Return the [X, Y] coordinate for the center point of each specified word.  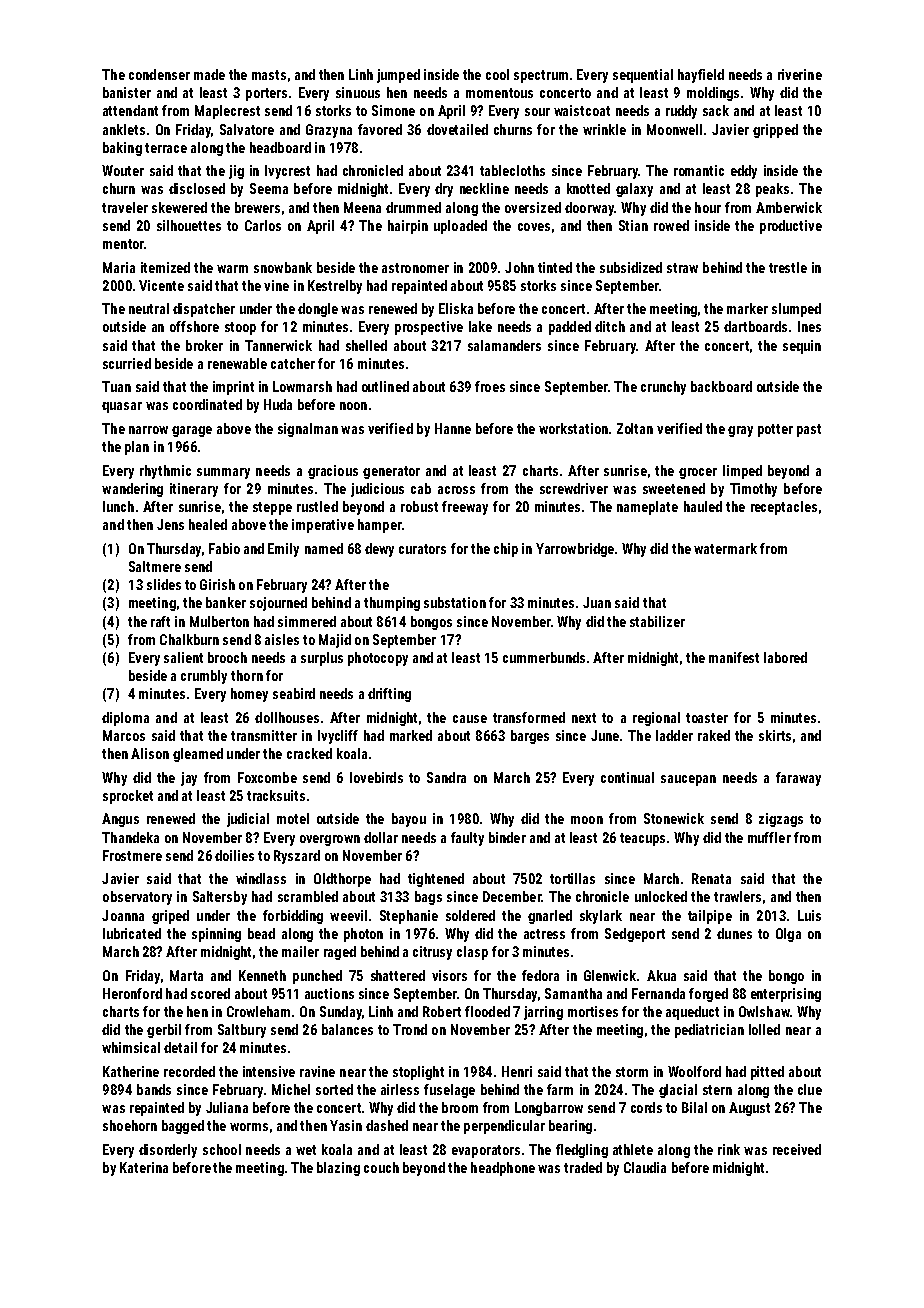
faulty [467, 839]
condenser [159, 74]
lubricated [132, 933]
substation [455, 602]
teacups [642, 839]
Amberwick [789, 207]
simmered [307, 621]
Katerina [144, 1167]
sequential [643, 76]
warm [232, 269]
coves [534, 227]
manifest [734, 657]
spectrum [541, 76]
